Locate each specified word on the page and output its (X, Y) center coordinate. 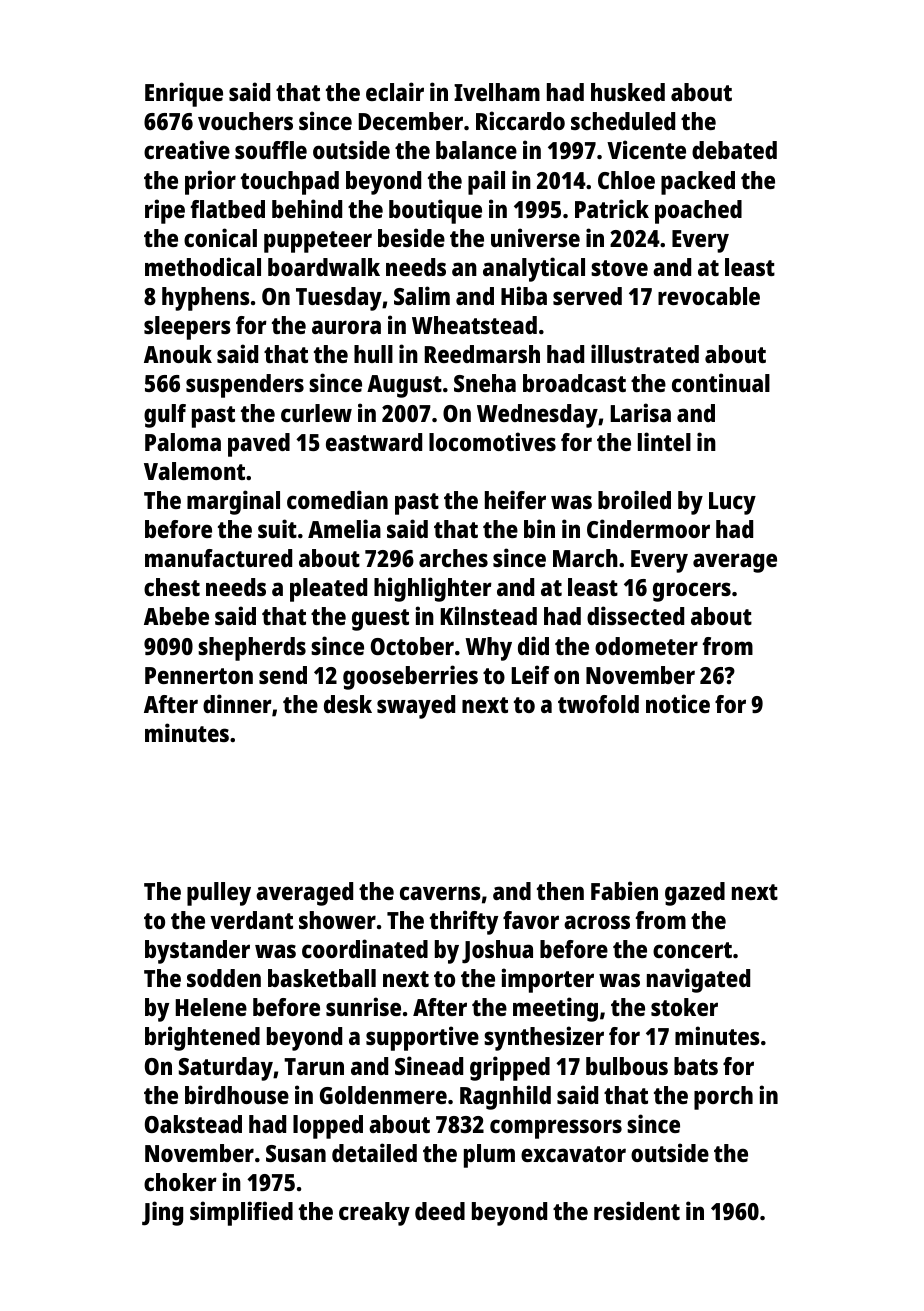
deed (440, 1211)
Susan (296, 1153)
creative (187, 149)
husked (628, 92)
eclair (395, 91)
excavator (573, 1154)
